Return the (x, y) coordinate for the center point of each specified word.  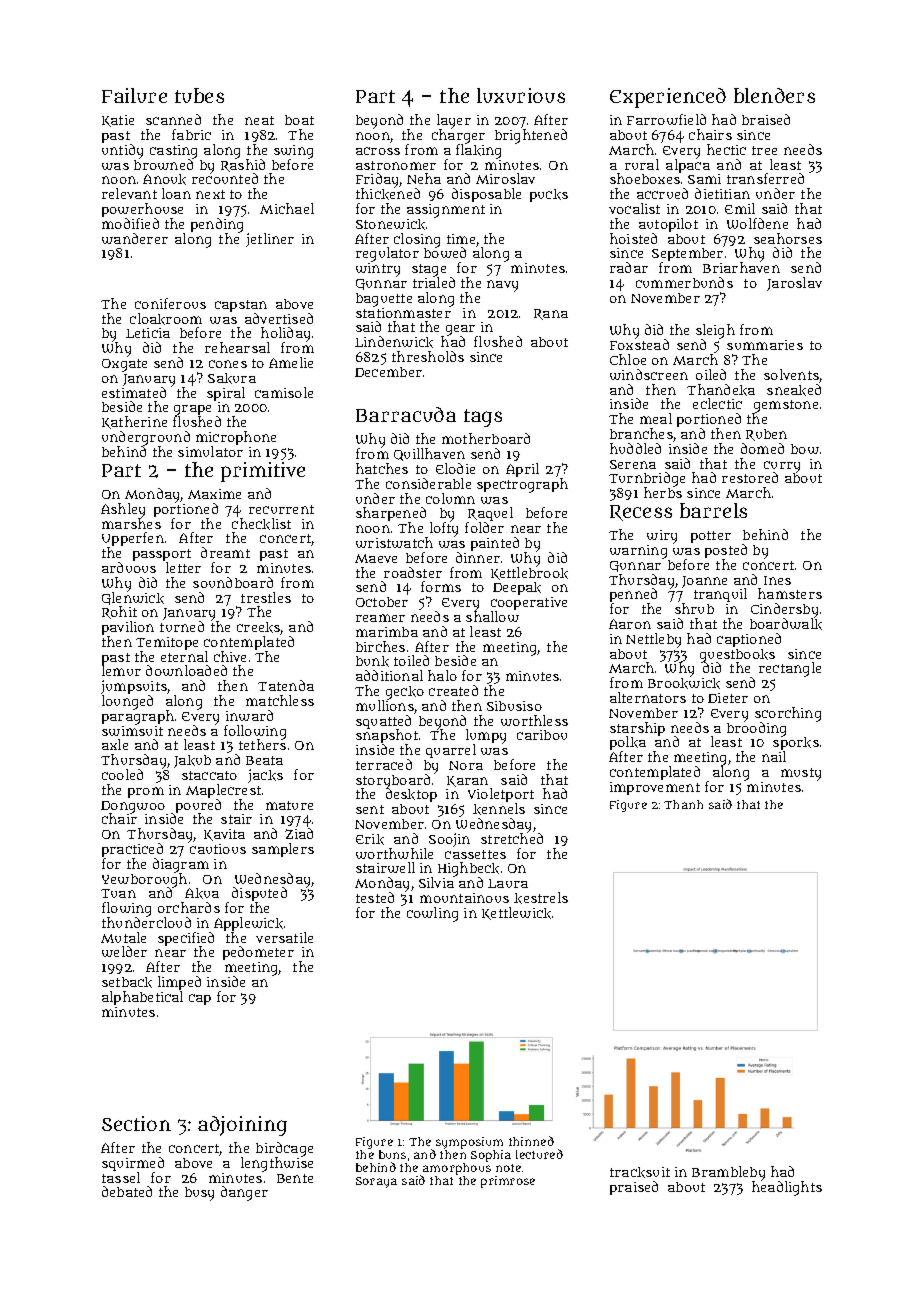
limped (179, 983)
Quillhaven (429, 454)
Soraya (376, 1182)
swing (293, 152)
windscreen (649, 374)
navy (502, 286)
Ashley (123, 510)
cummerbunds (684, 282)
